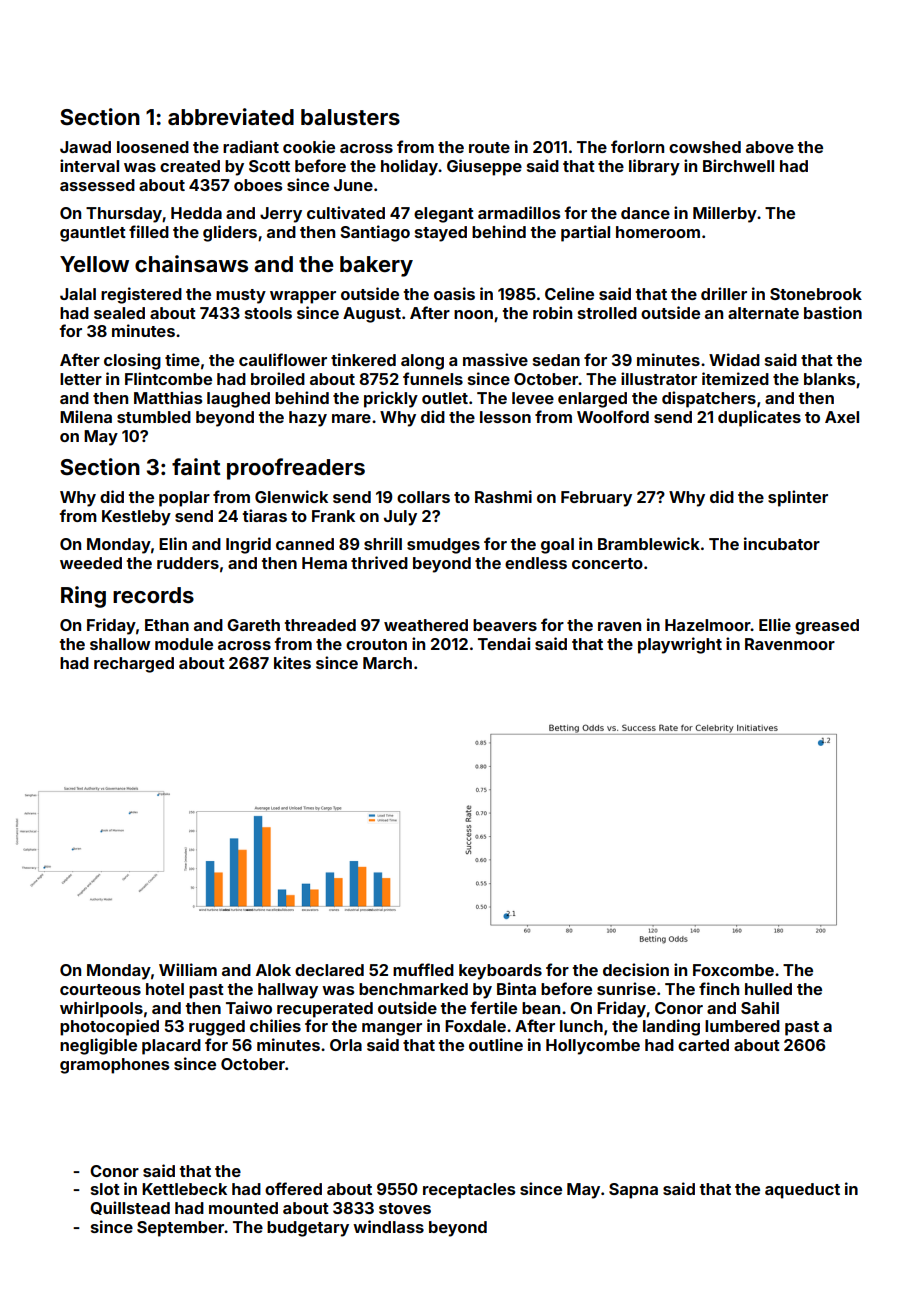  I want to click on courteous, so click(100, 989).
